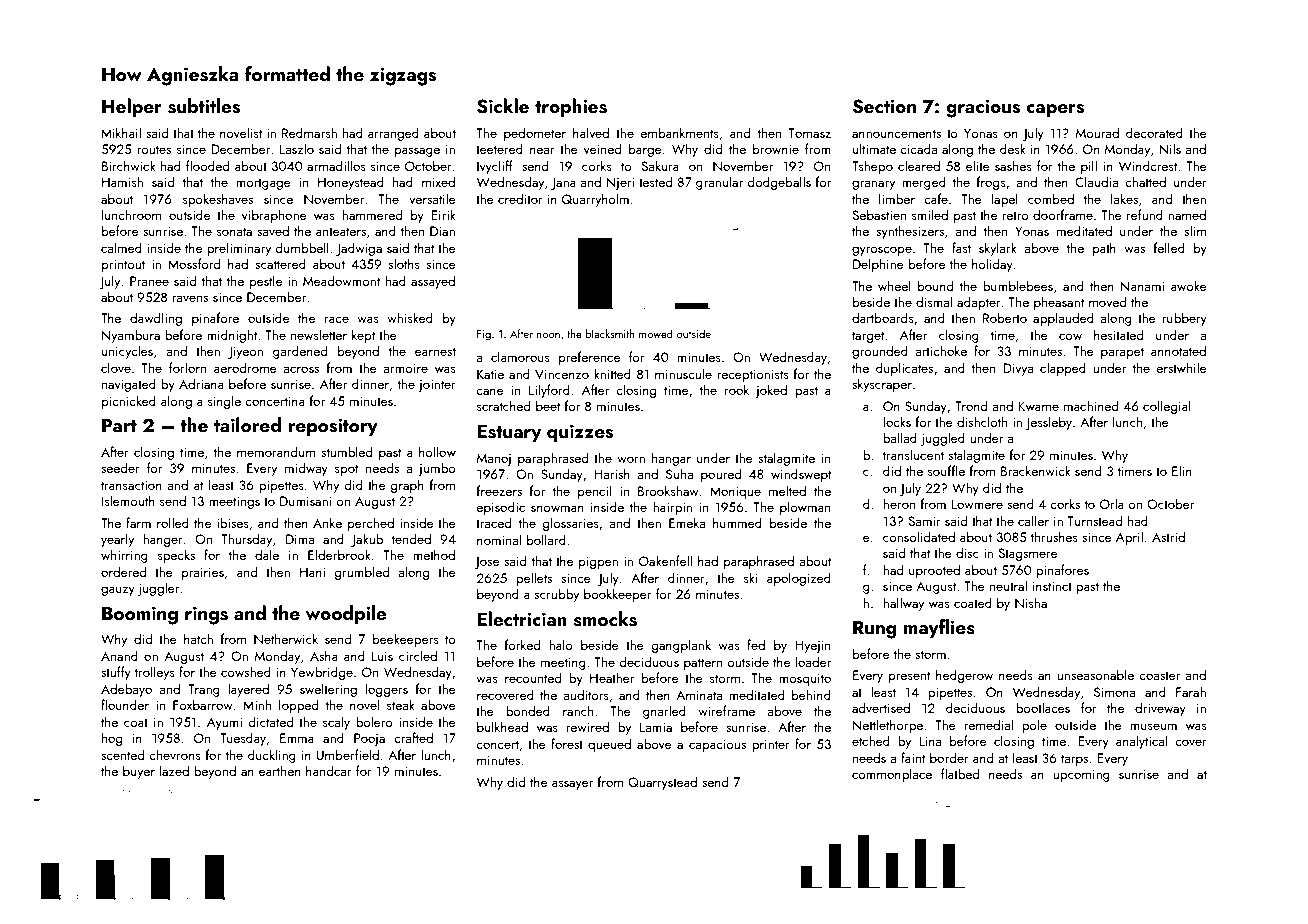 This image has height=924, width=1308. What do you see at coordinates (662, 783) in the image?
I see `Quarrystead` at bounding box center [662, 783].
